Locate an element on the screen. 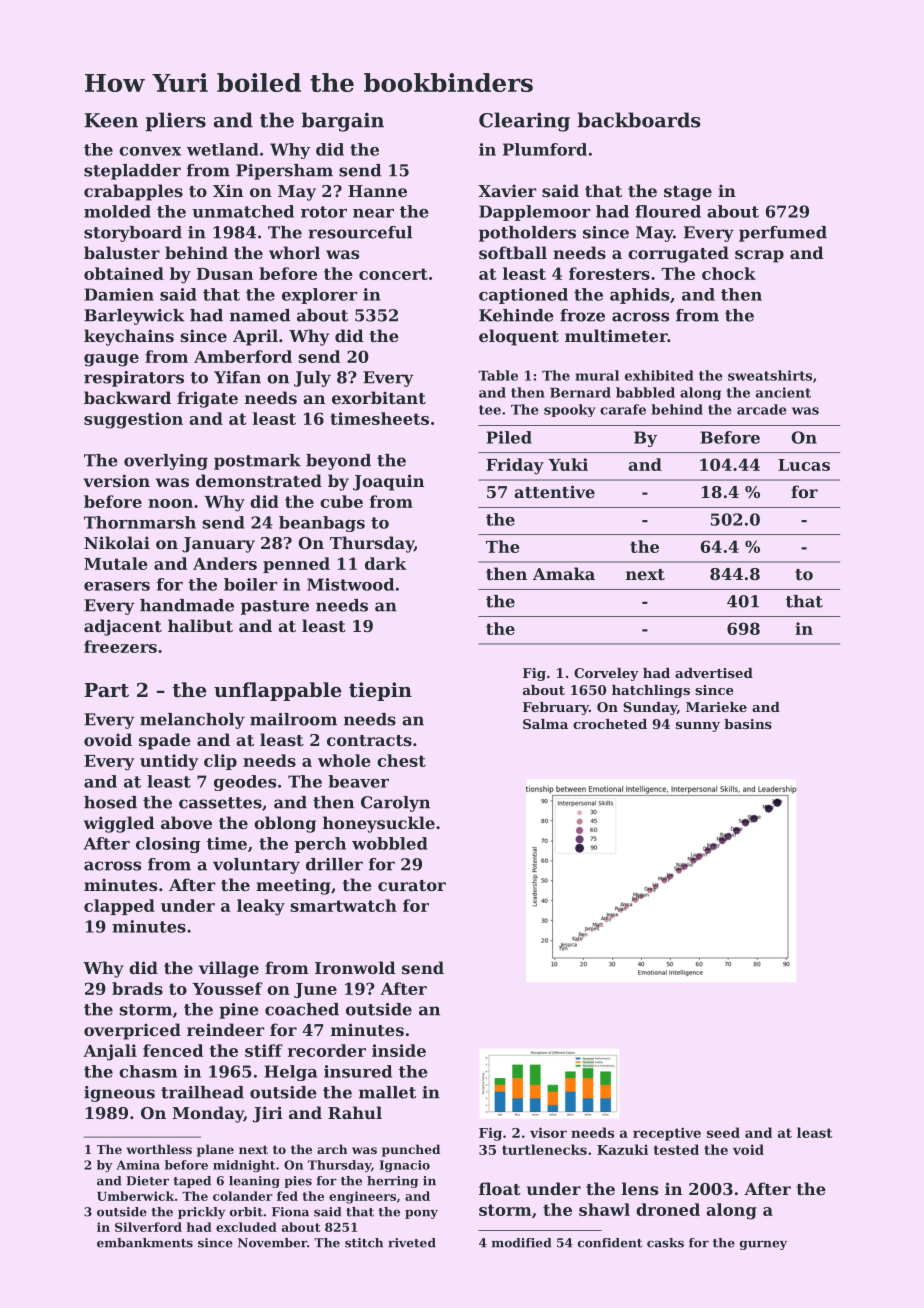  advertised is located at coordinates (714, 673).
